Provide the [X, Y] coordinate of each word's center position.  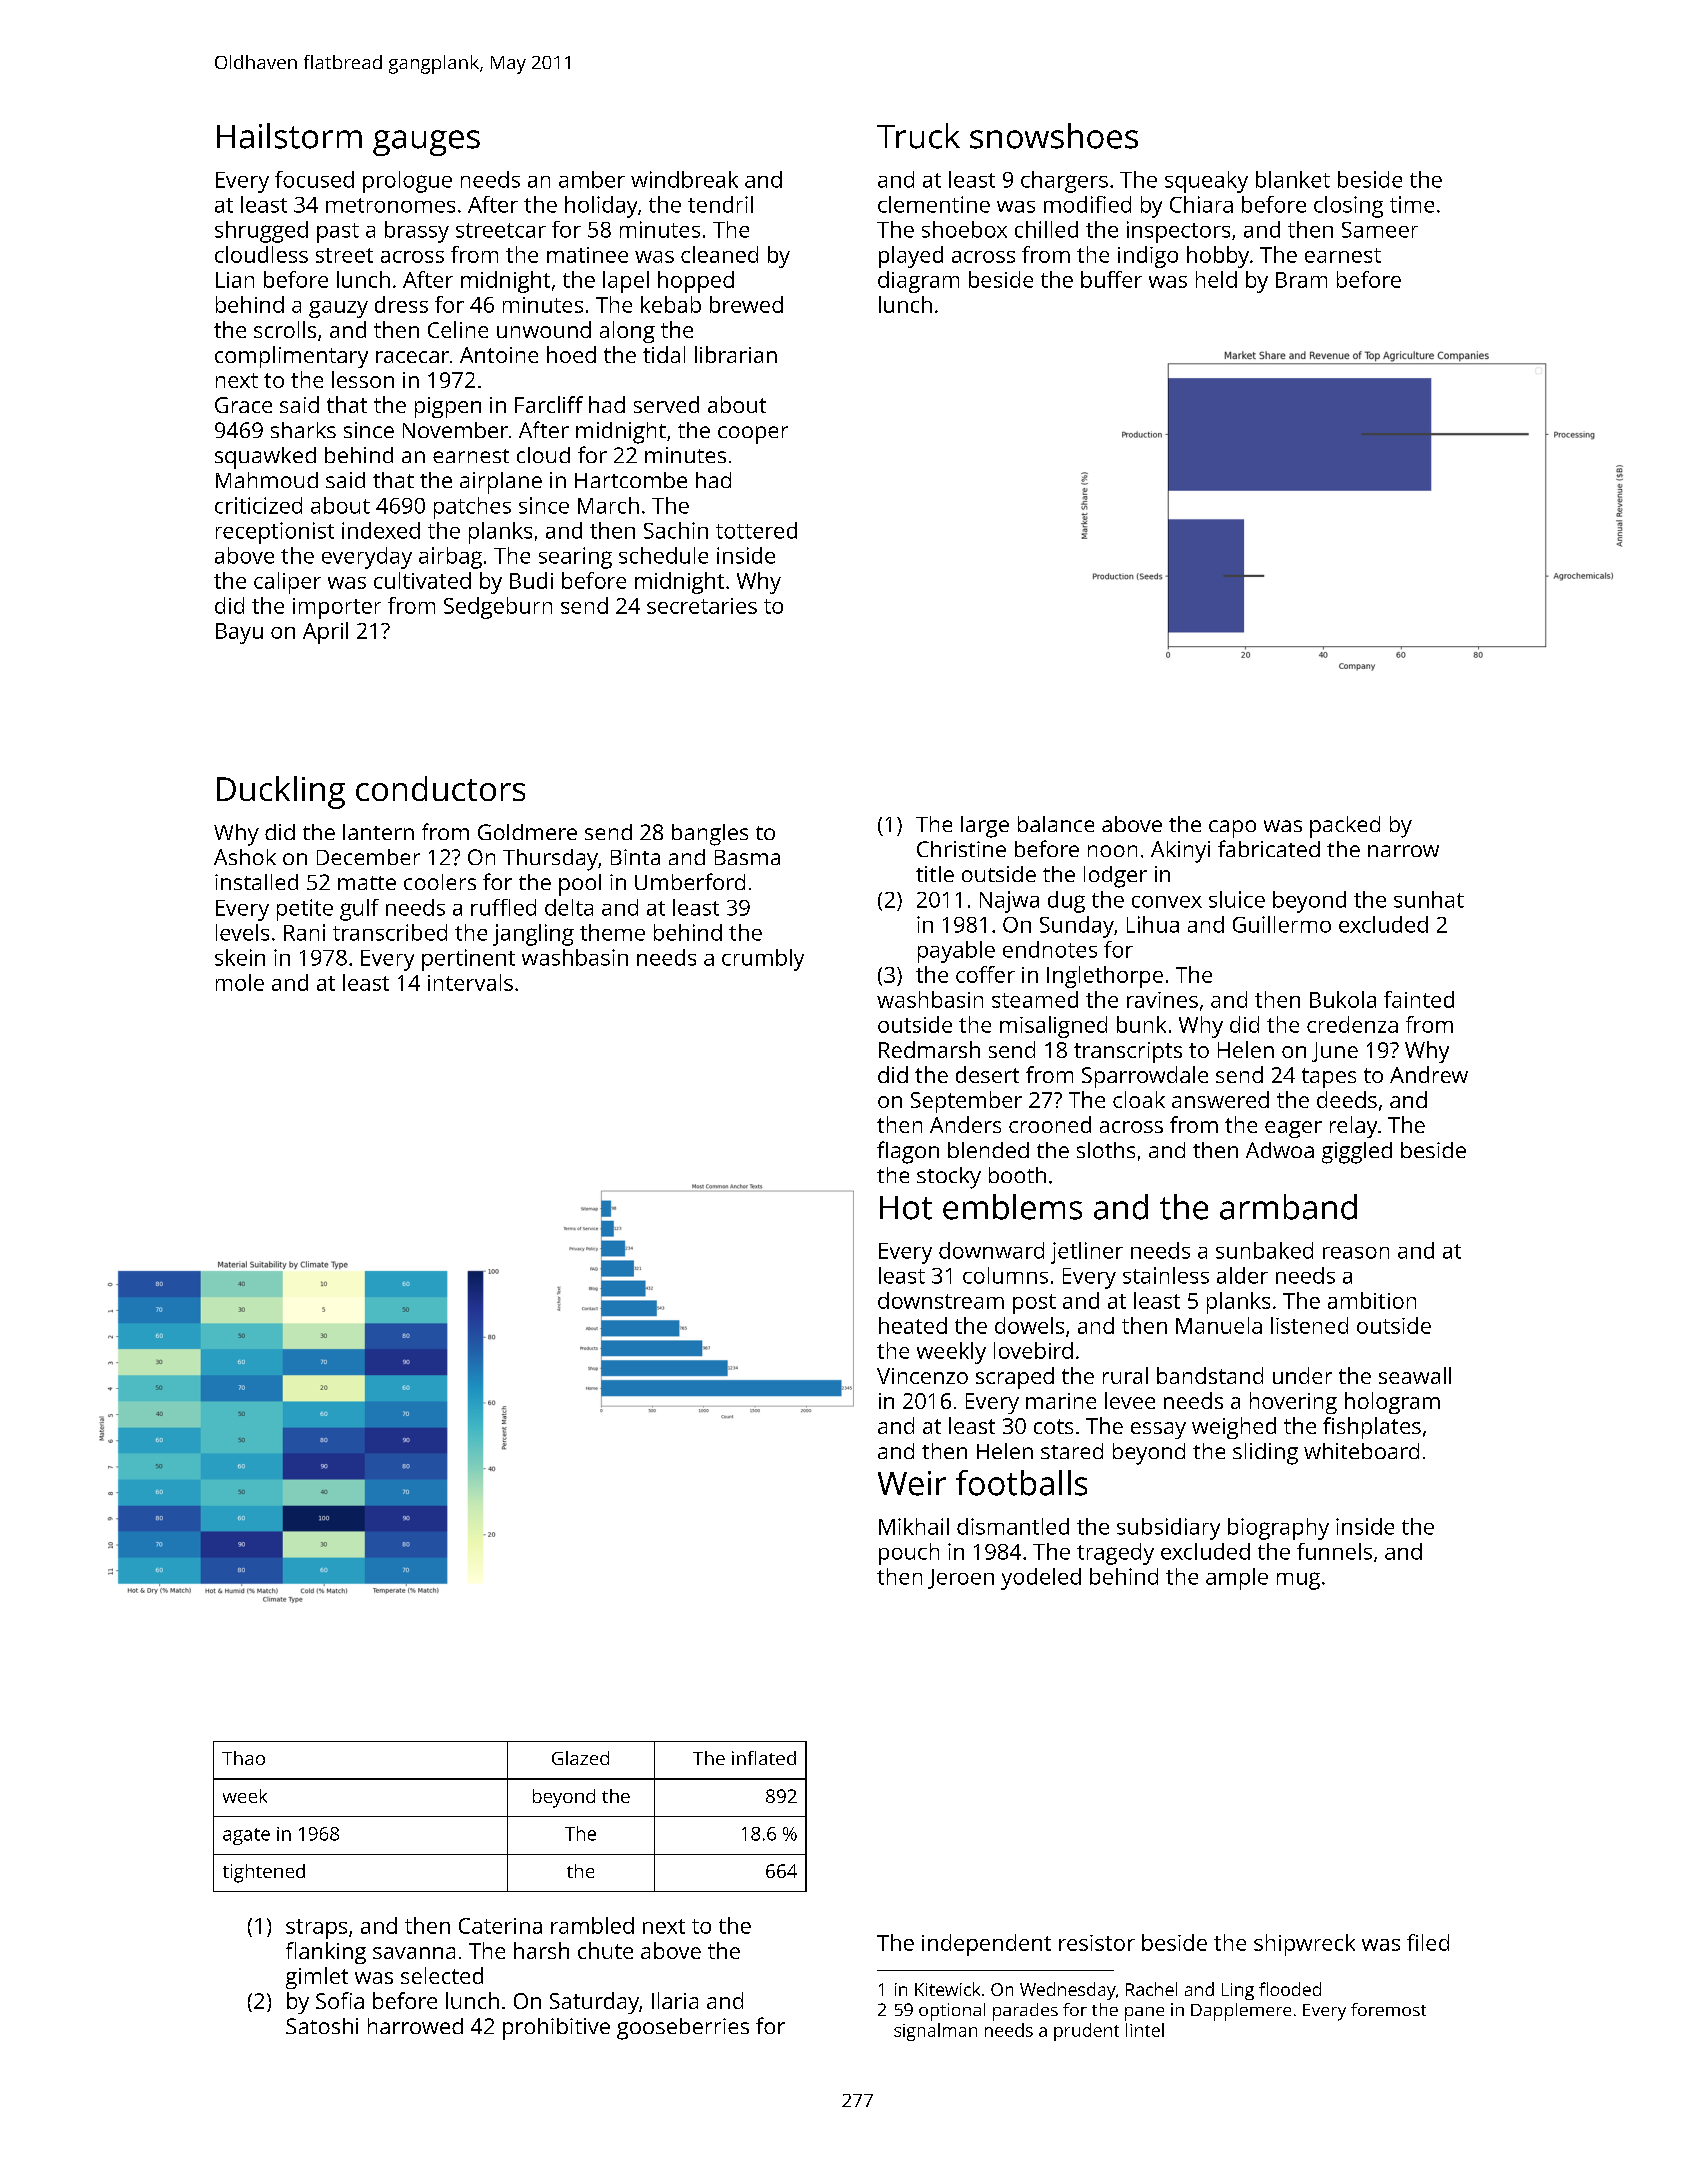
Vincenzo [922, 1376]
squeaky [1206, 182]
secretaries [702, 606]
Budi [531, 580]
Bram [1301, 280]
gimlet [317, 1978]
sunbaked [1264, 1250]
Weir [912, 1483]
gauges [426, 143]
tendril [720, 204]
